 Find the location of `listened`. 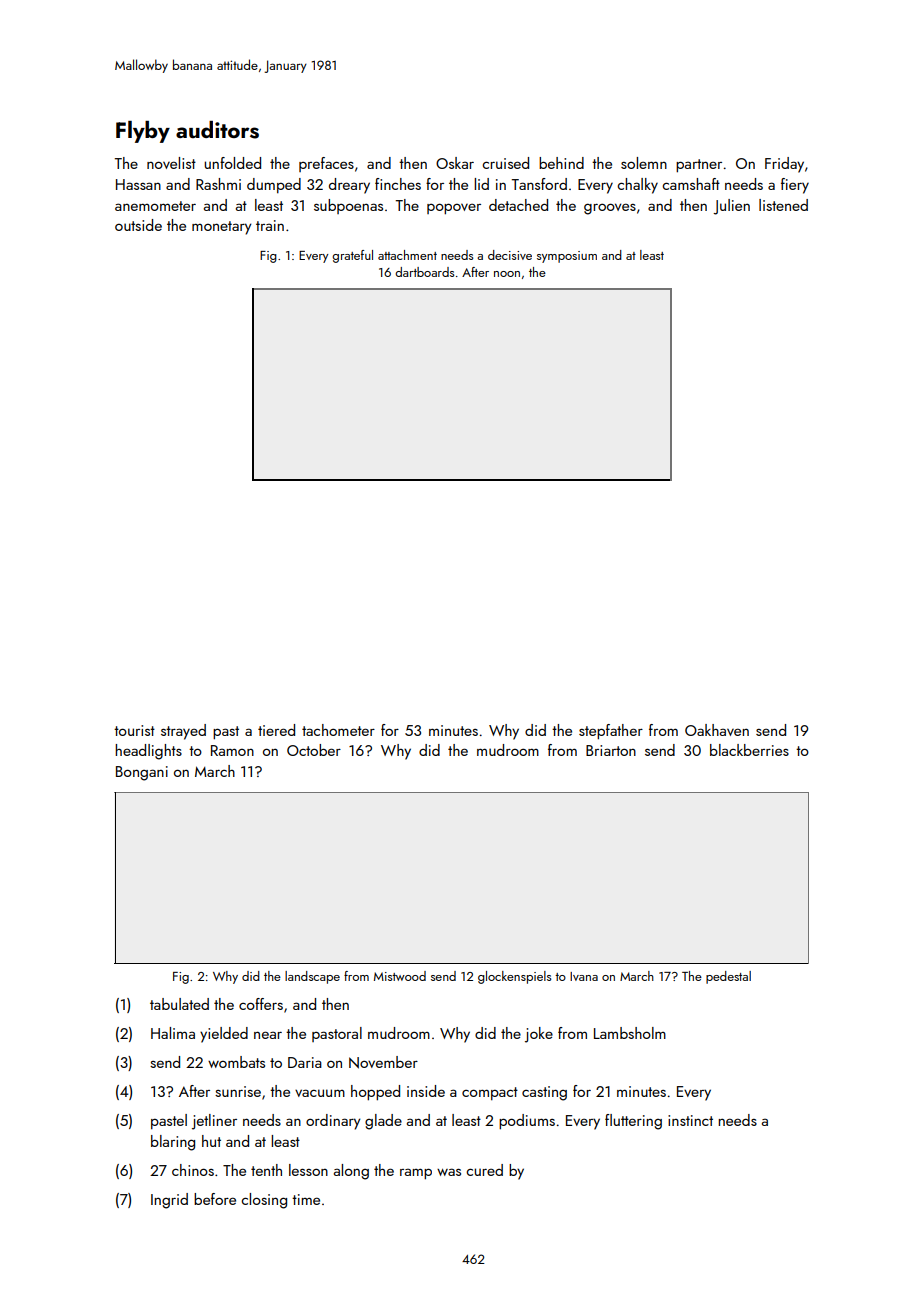

listened is located at coordinates (783, 205).
